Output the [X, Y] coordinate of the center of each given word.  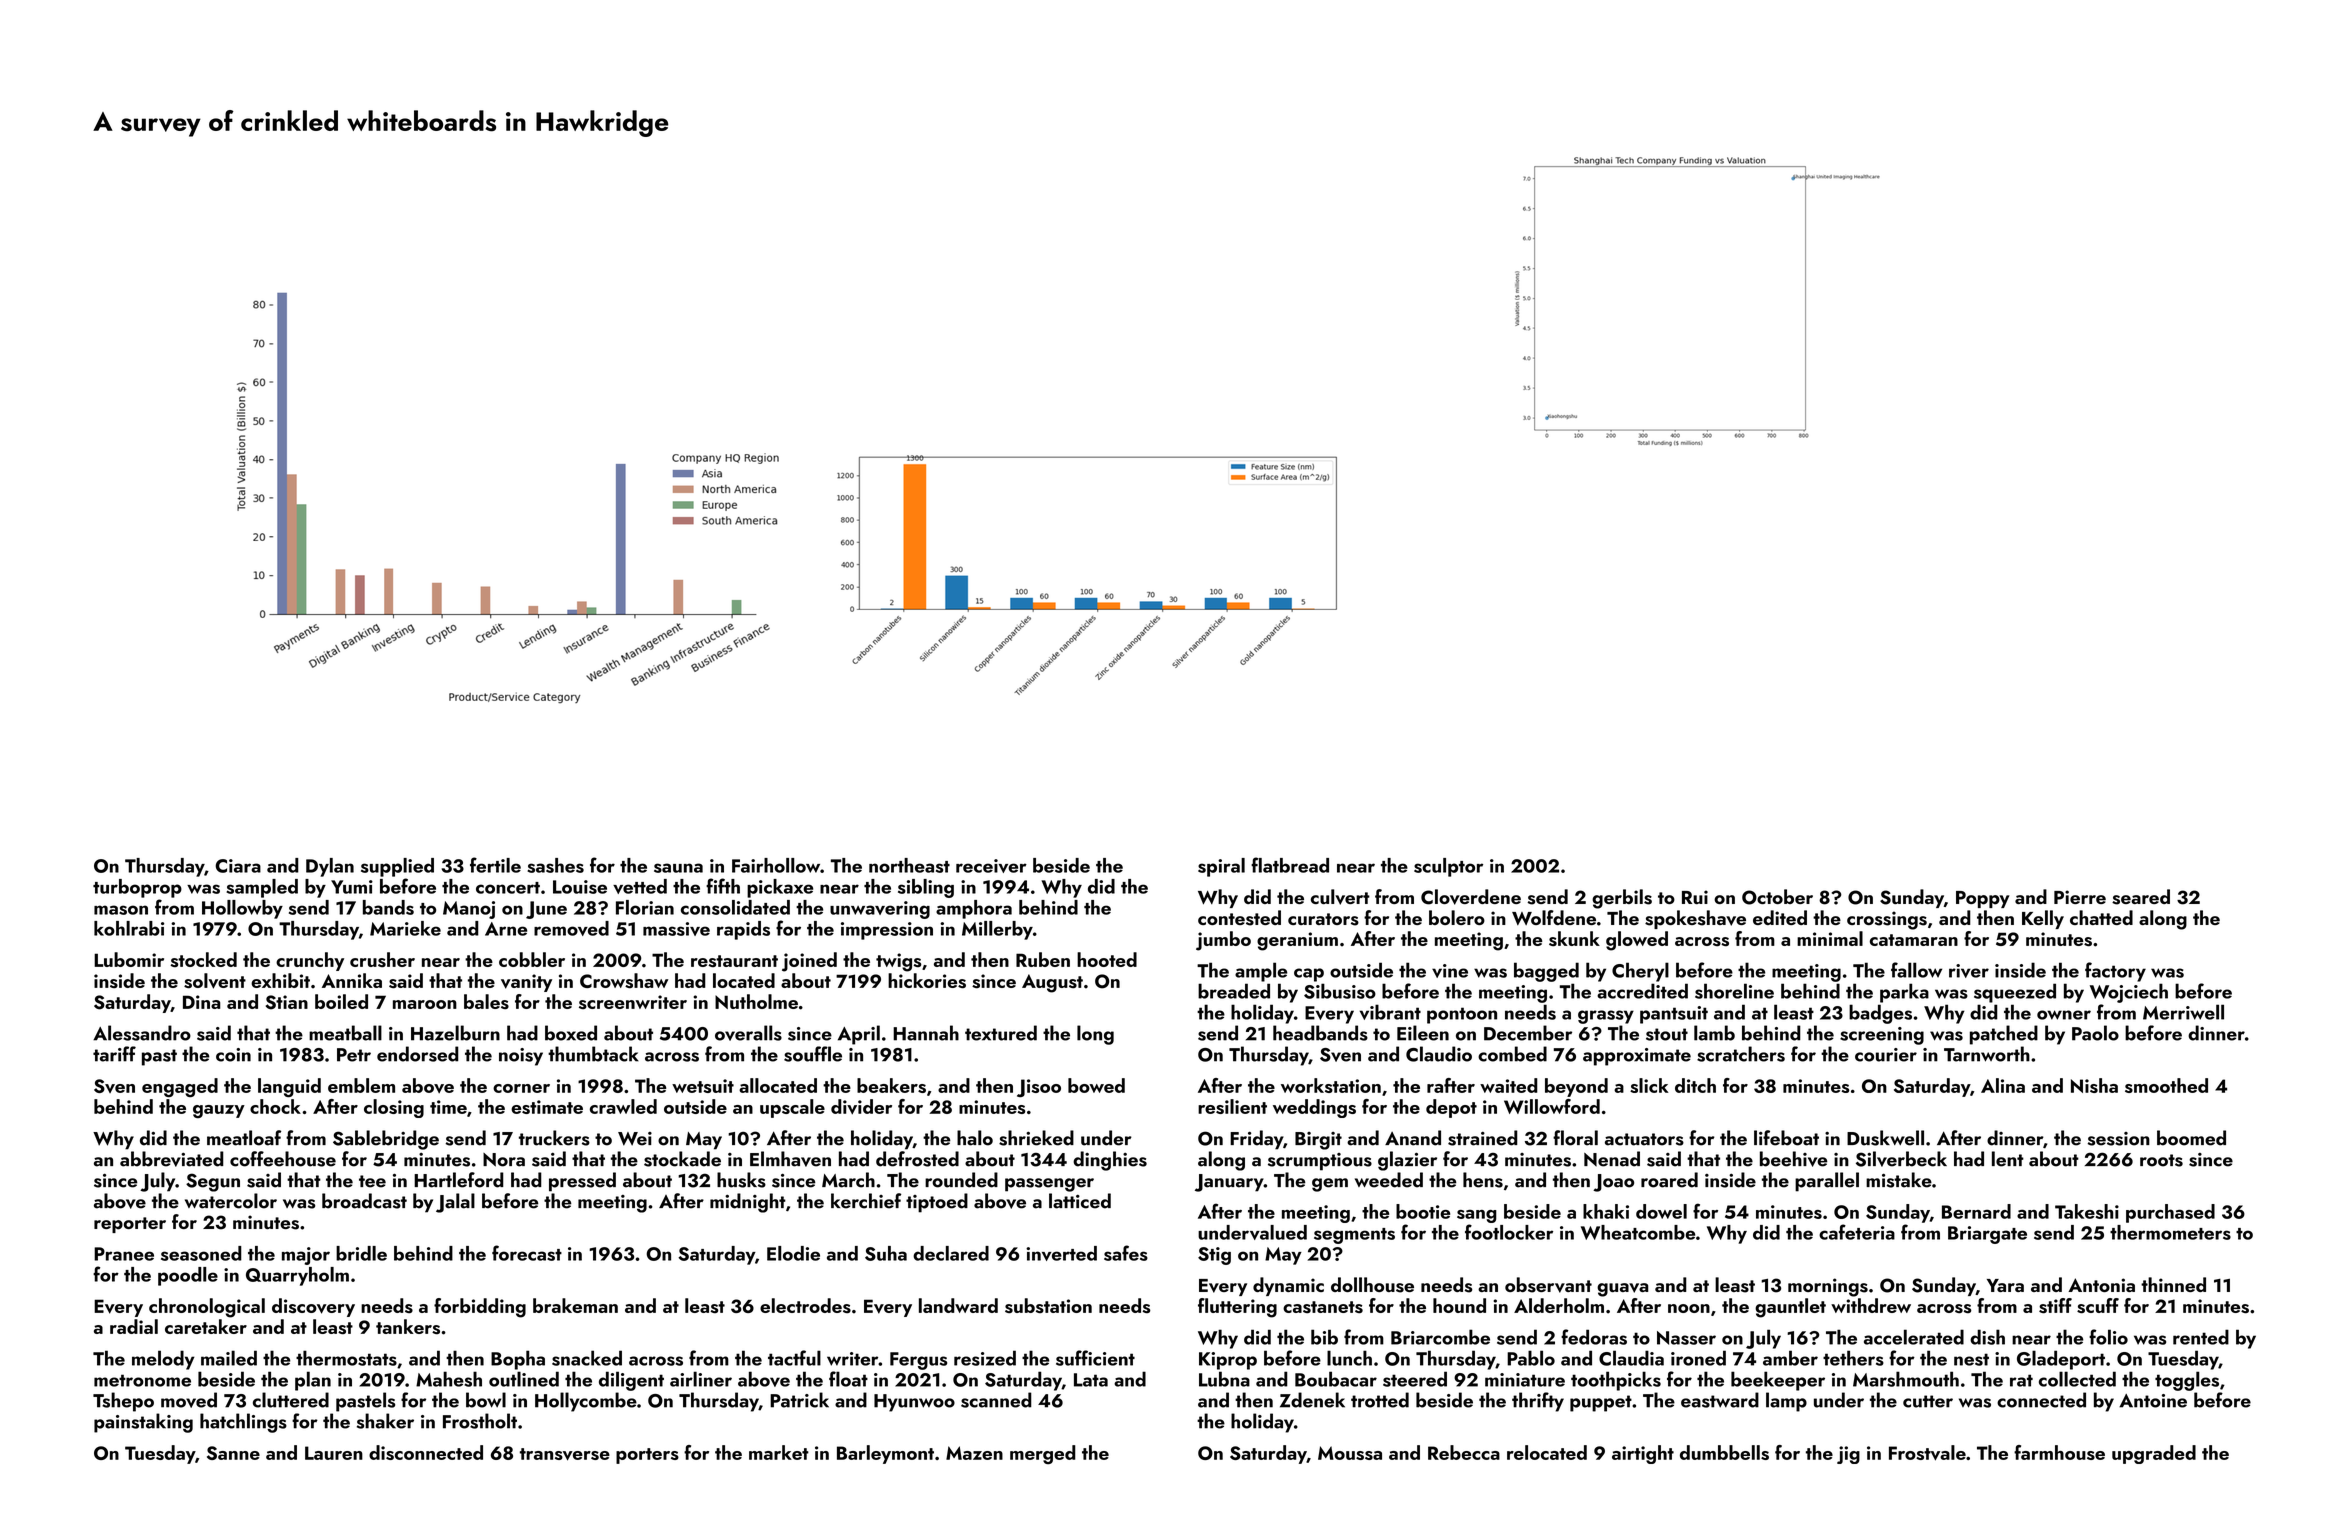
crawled [623, 1106]
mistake [1899, 1180]
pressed [582, 1182]
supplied [397, 867]
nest [1971, 1359]
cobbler [532, 959]
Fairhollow [776, 865]
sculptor [1448, 867]
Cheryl [1640, 972]
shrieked [1036, 1138]
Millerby [997, 930]
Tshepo [123, 1402]
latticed [1080, 1201]
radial [134, 1326]
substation [1048, 1306]
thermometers [2170, 1232]
